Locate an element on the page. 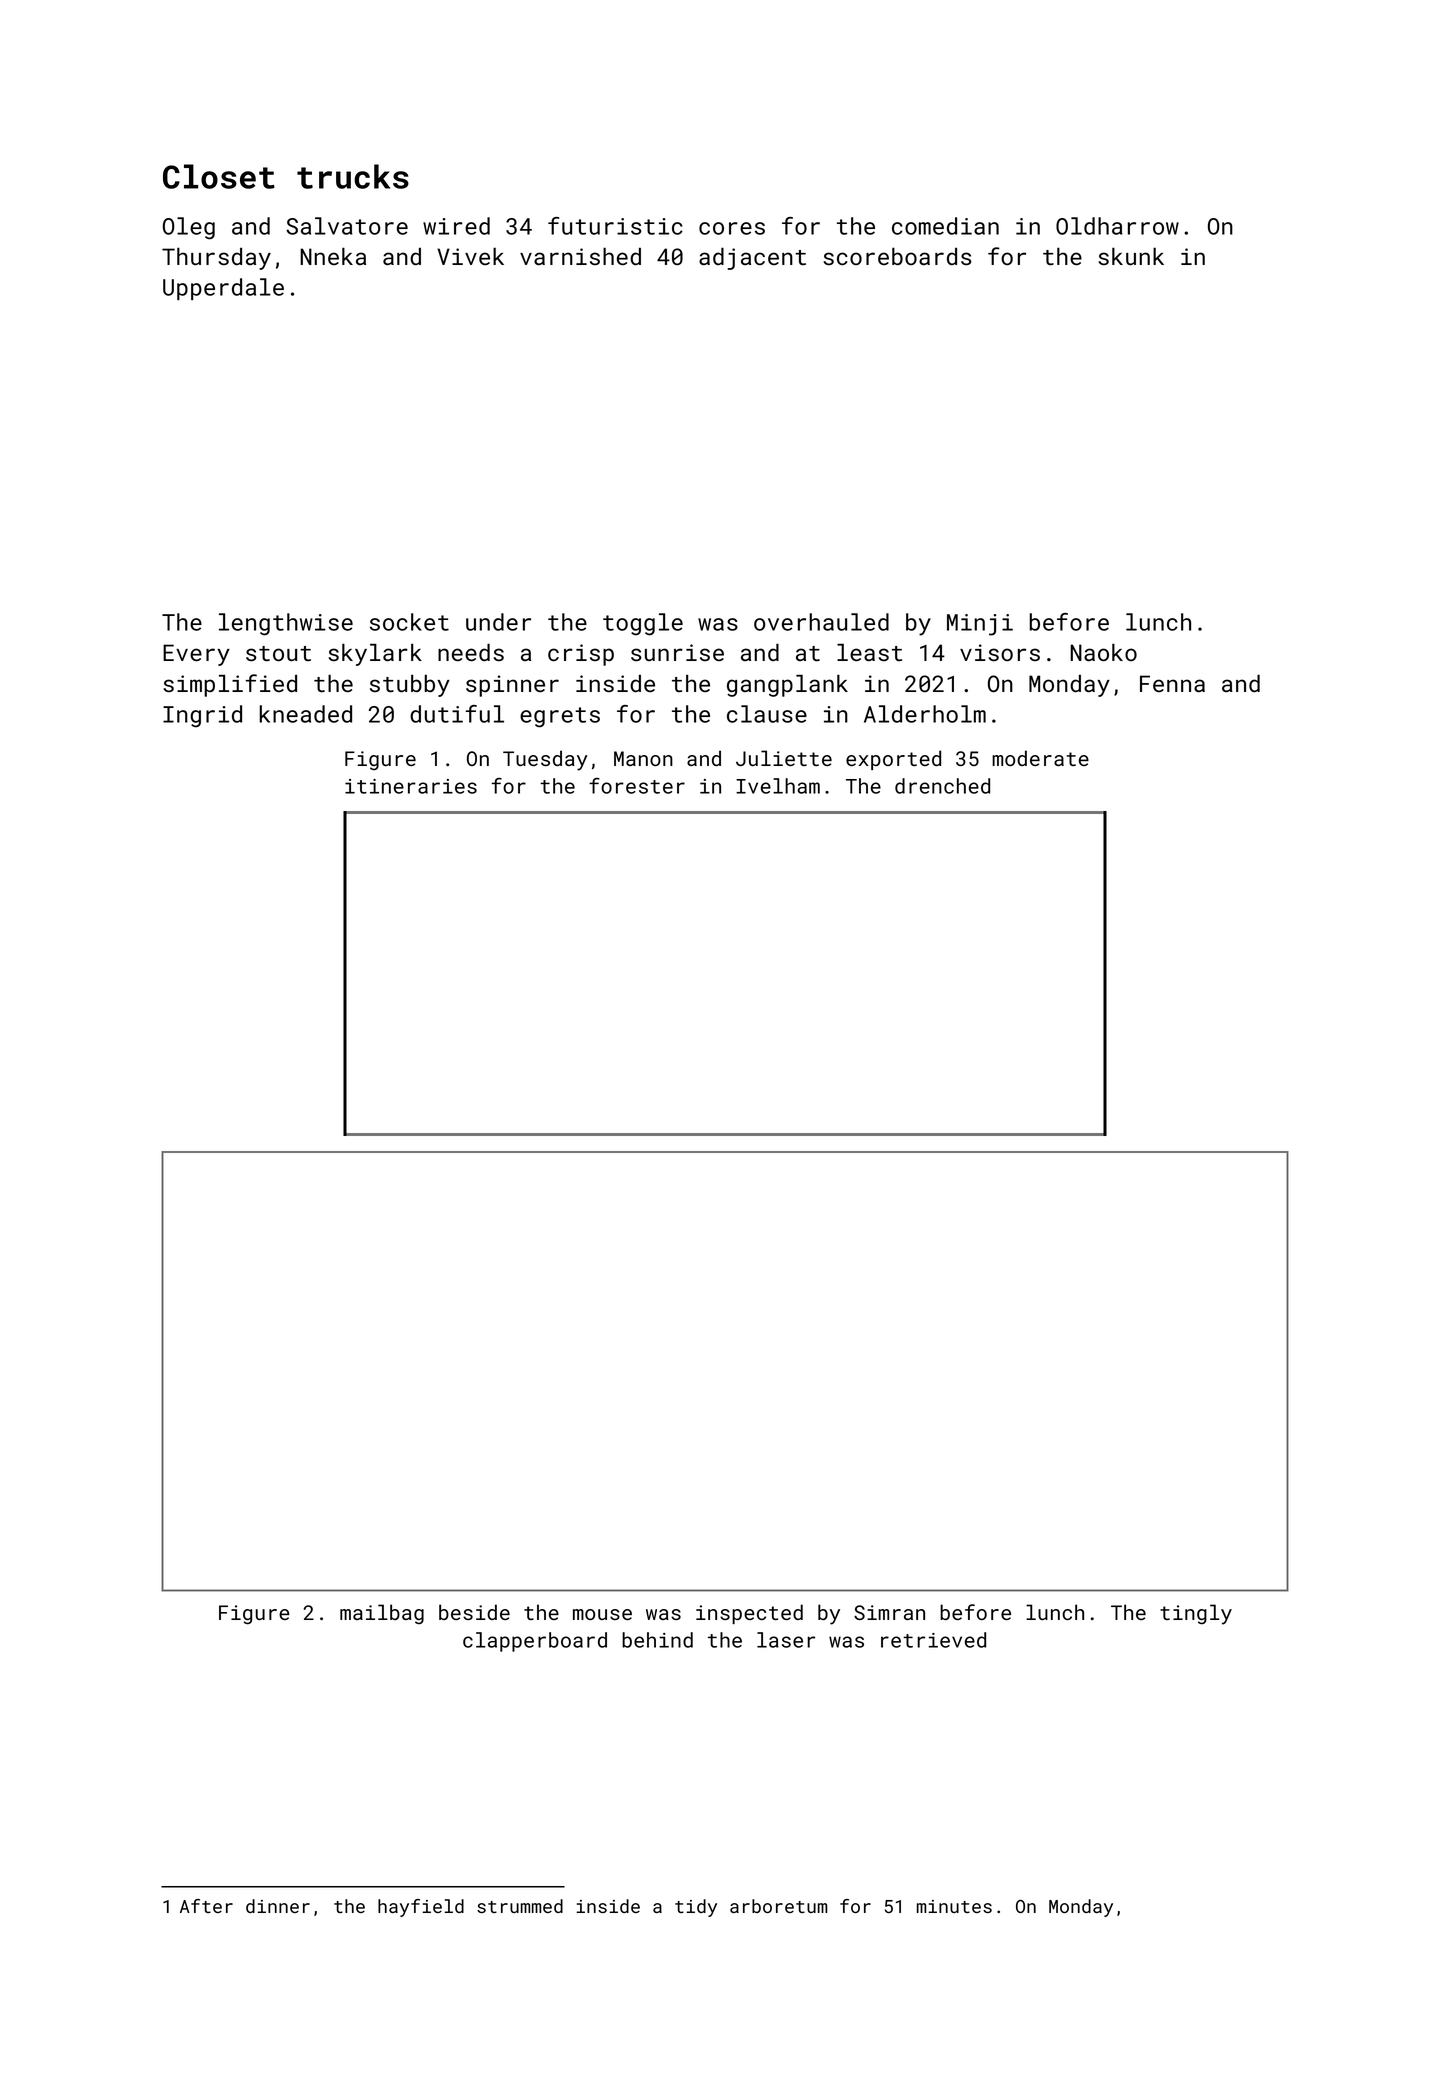  tingly is located at coordinates (1196, 1614).
